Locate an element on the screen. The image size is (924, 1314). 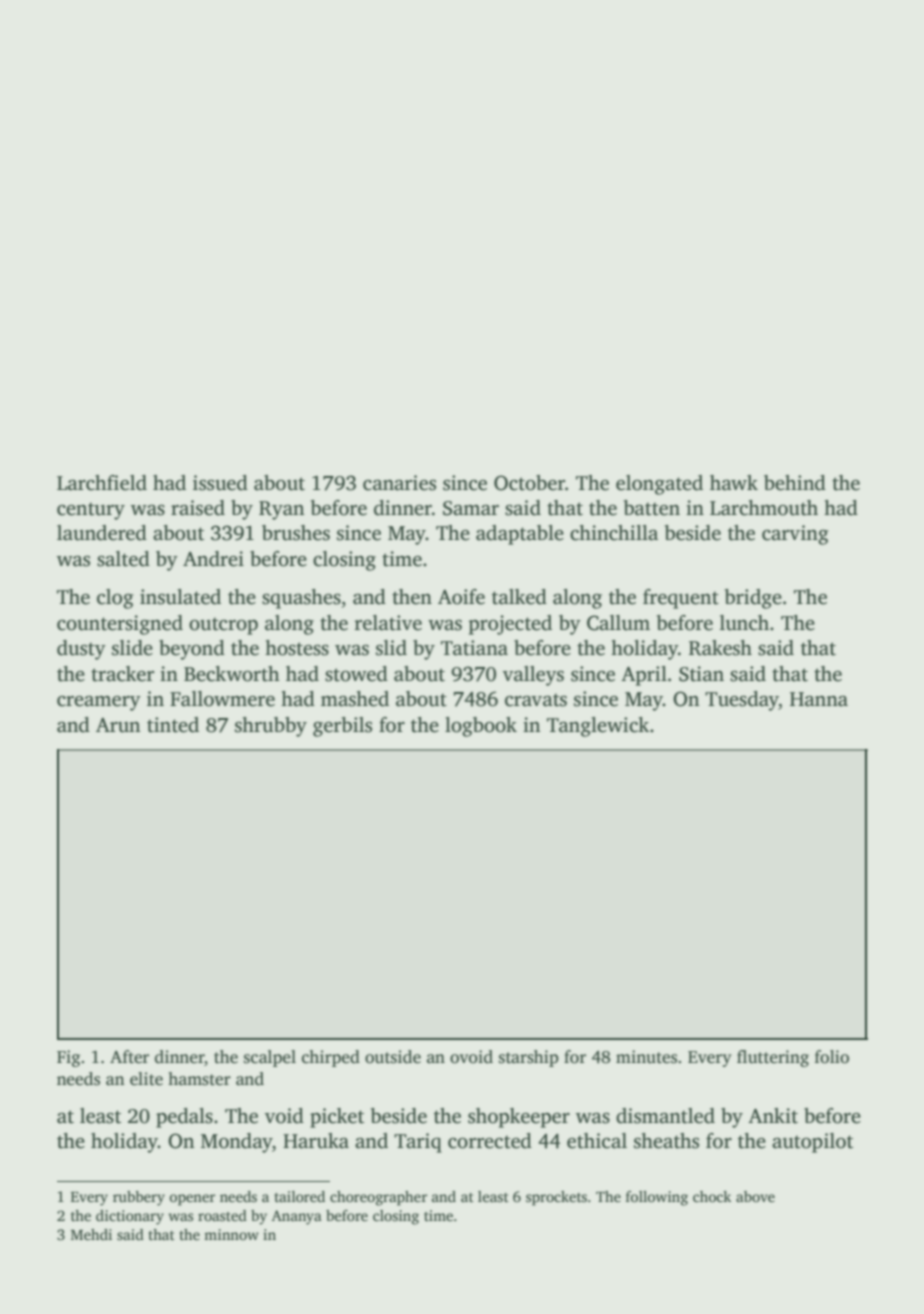
folio is located at coordinates (832, 1057).
